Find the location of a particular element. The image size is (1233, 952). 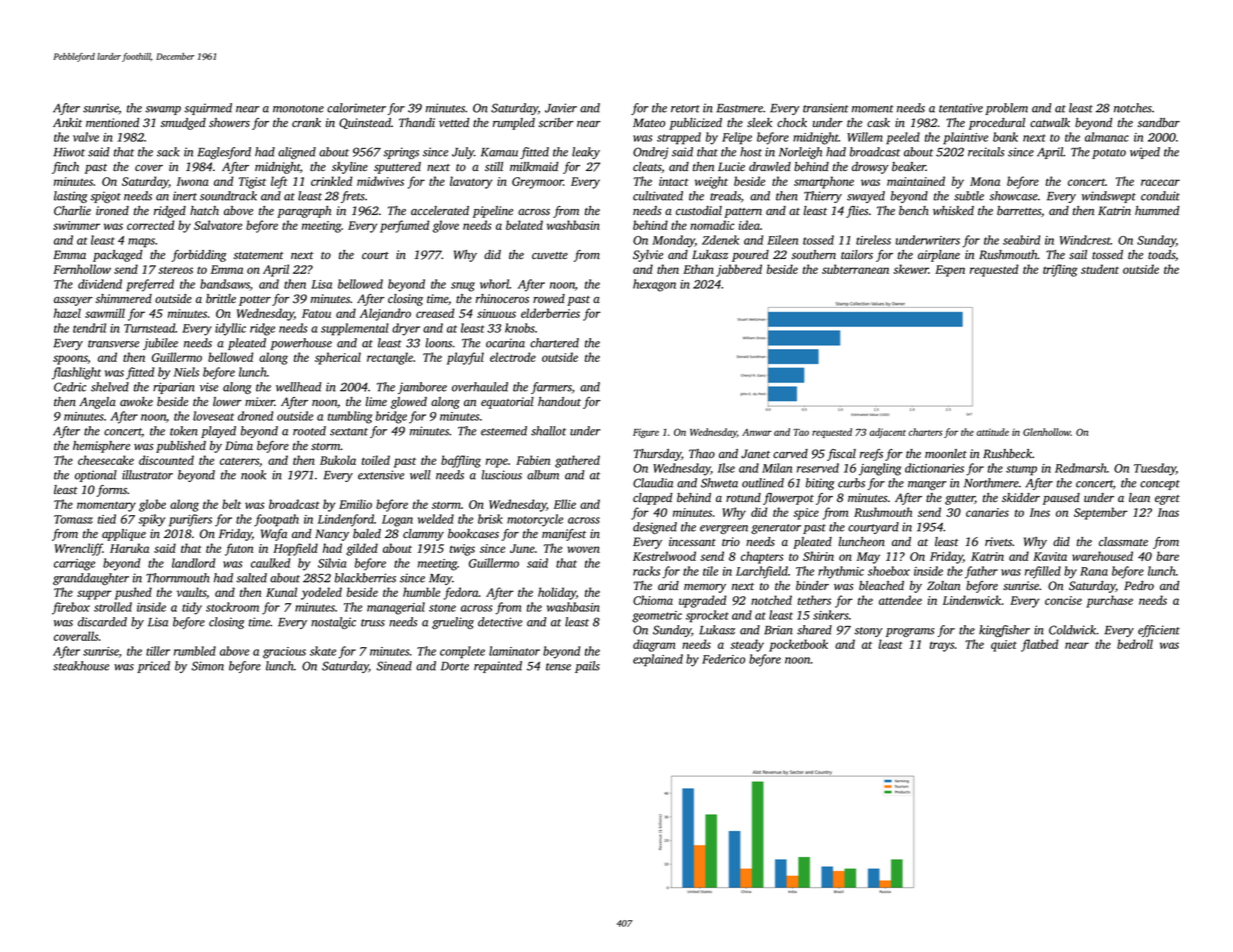

swamp is located at coordinates (163, 110).
